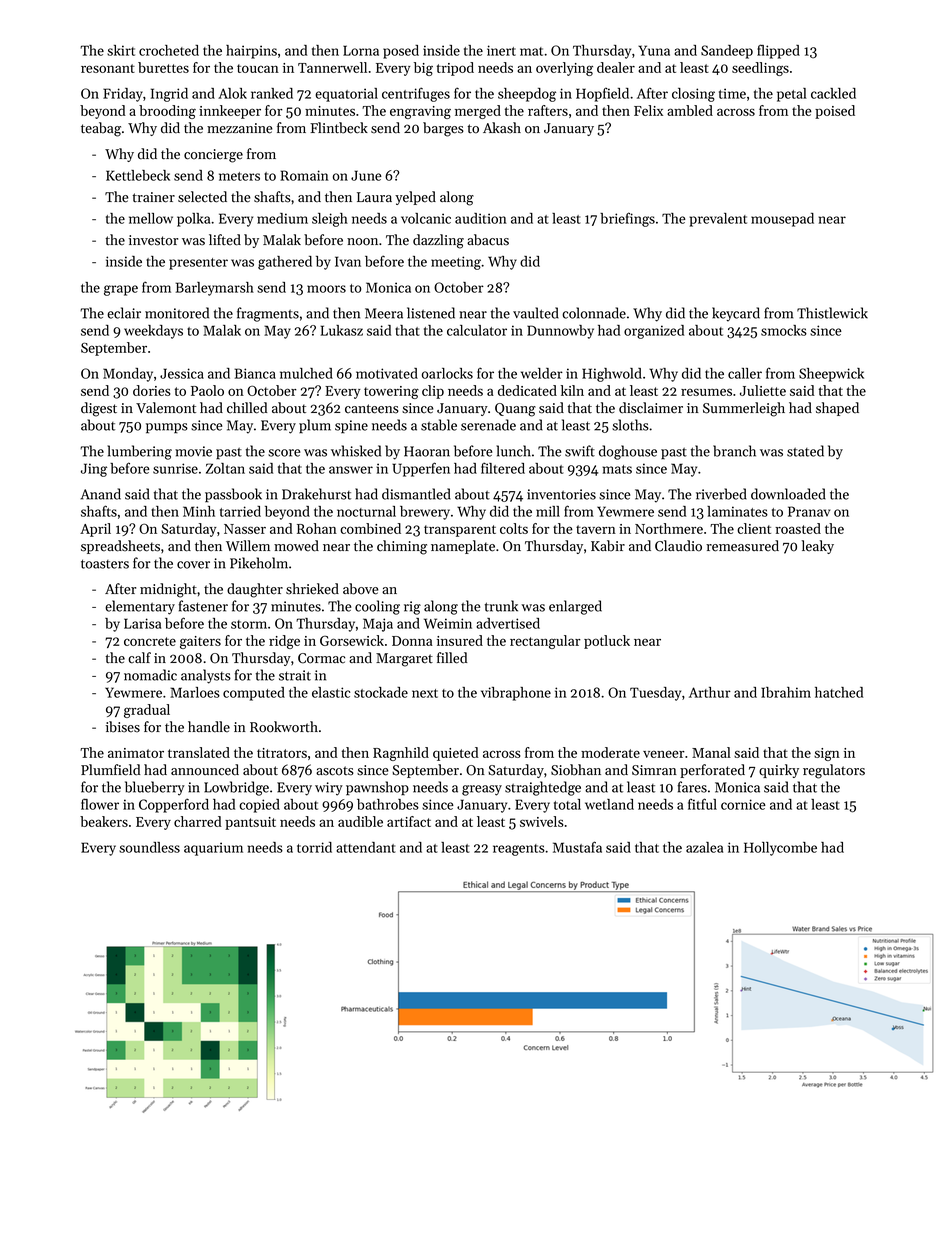  Describe the element at coordinates (169, 50) in the page. I see `crocheted` at that location.
